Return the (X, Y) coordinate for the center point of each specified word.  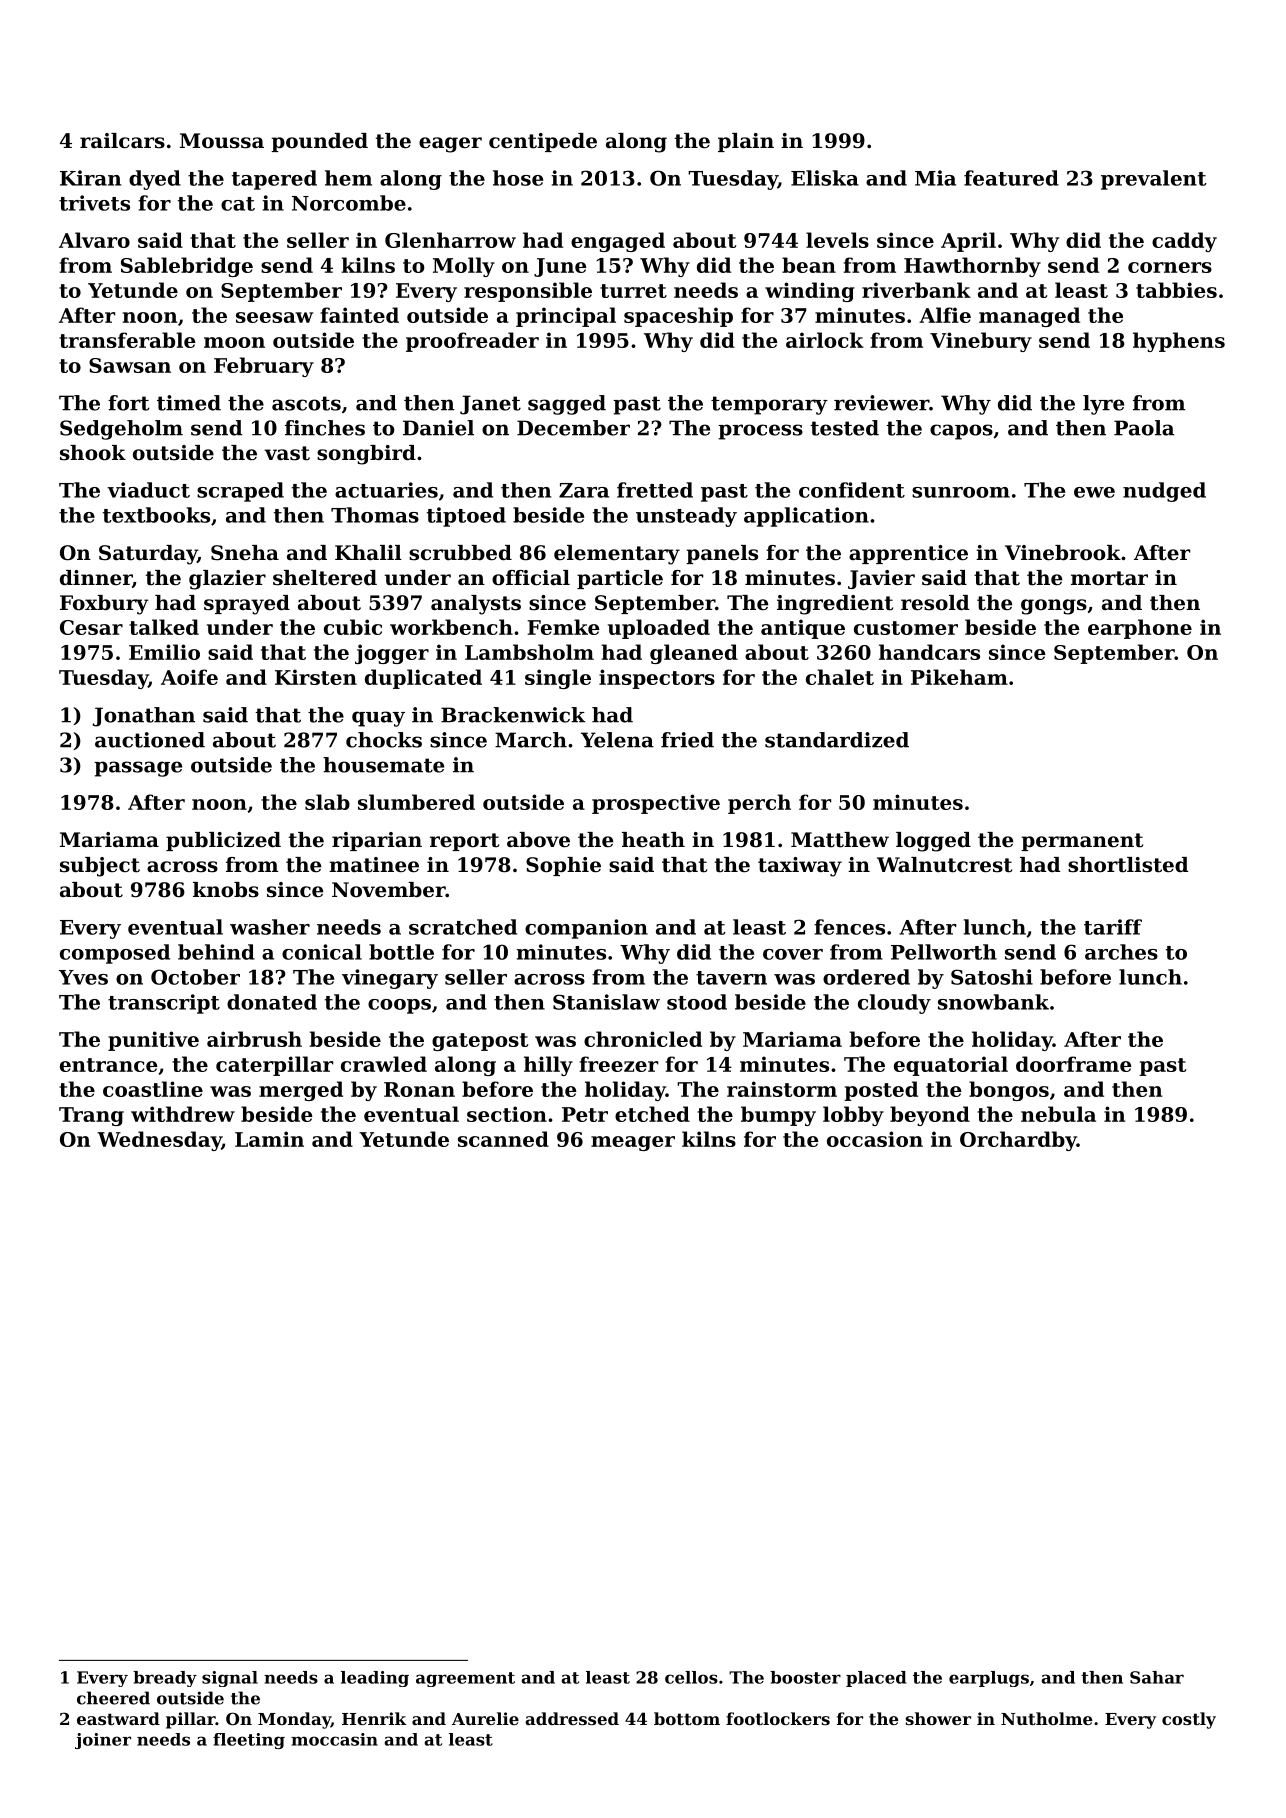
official (531, 578)
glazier (227, 580)
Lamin (269, 1139)
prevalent (1154, 180)
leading (375, 1679)
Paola (1144, 428)
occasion (875, 1139)
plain (746, 142)
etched (652, 1114)
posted (881, 1091)
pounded (319, 142)
